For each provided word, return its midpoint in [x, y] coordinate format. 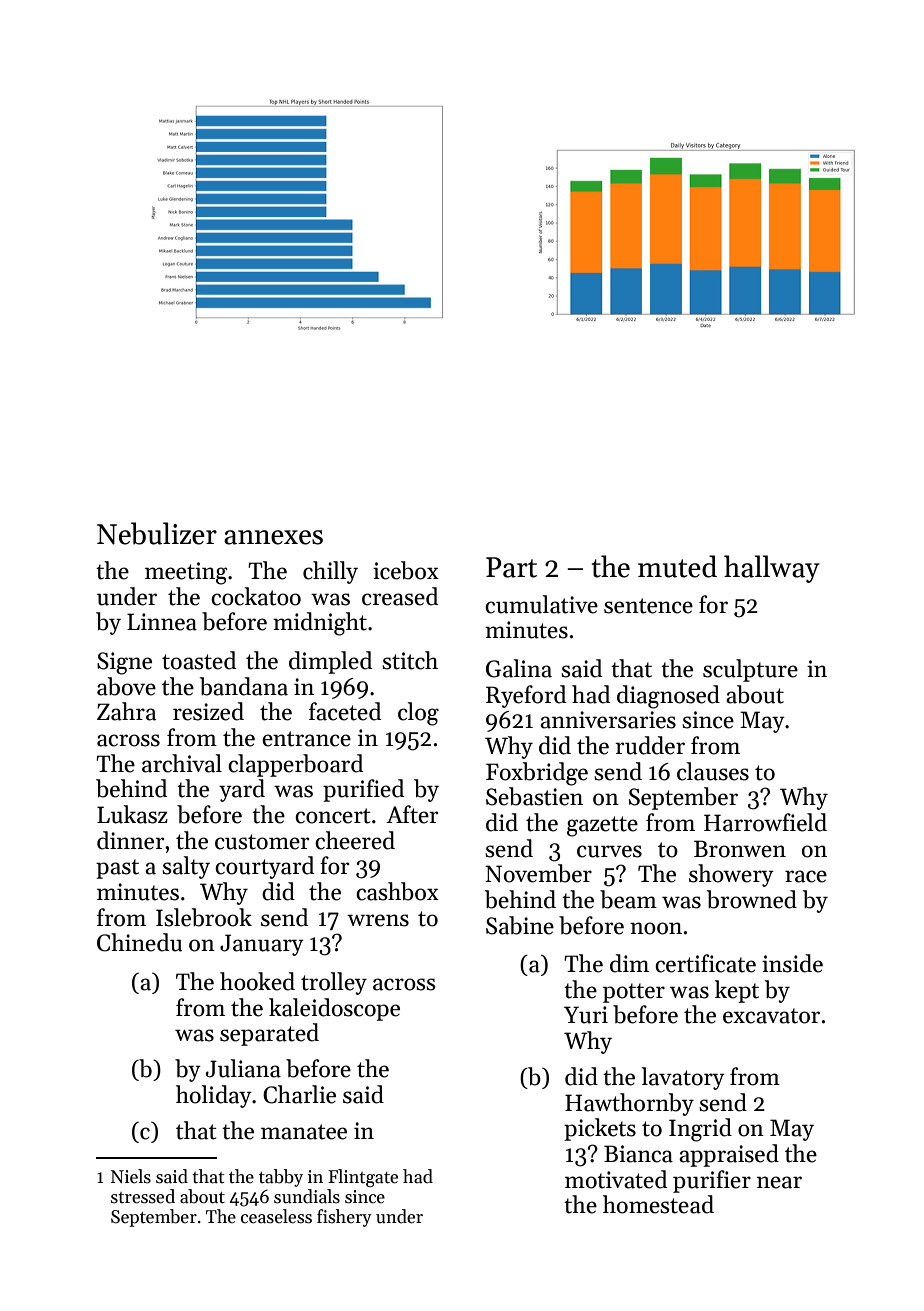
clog [418, 714]
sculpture [750, 670]
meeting [186, 573]
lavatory [683, 1078]
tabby [281, 1178]
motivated [616, 1179]
